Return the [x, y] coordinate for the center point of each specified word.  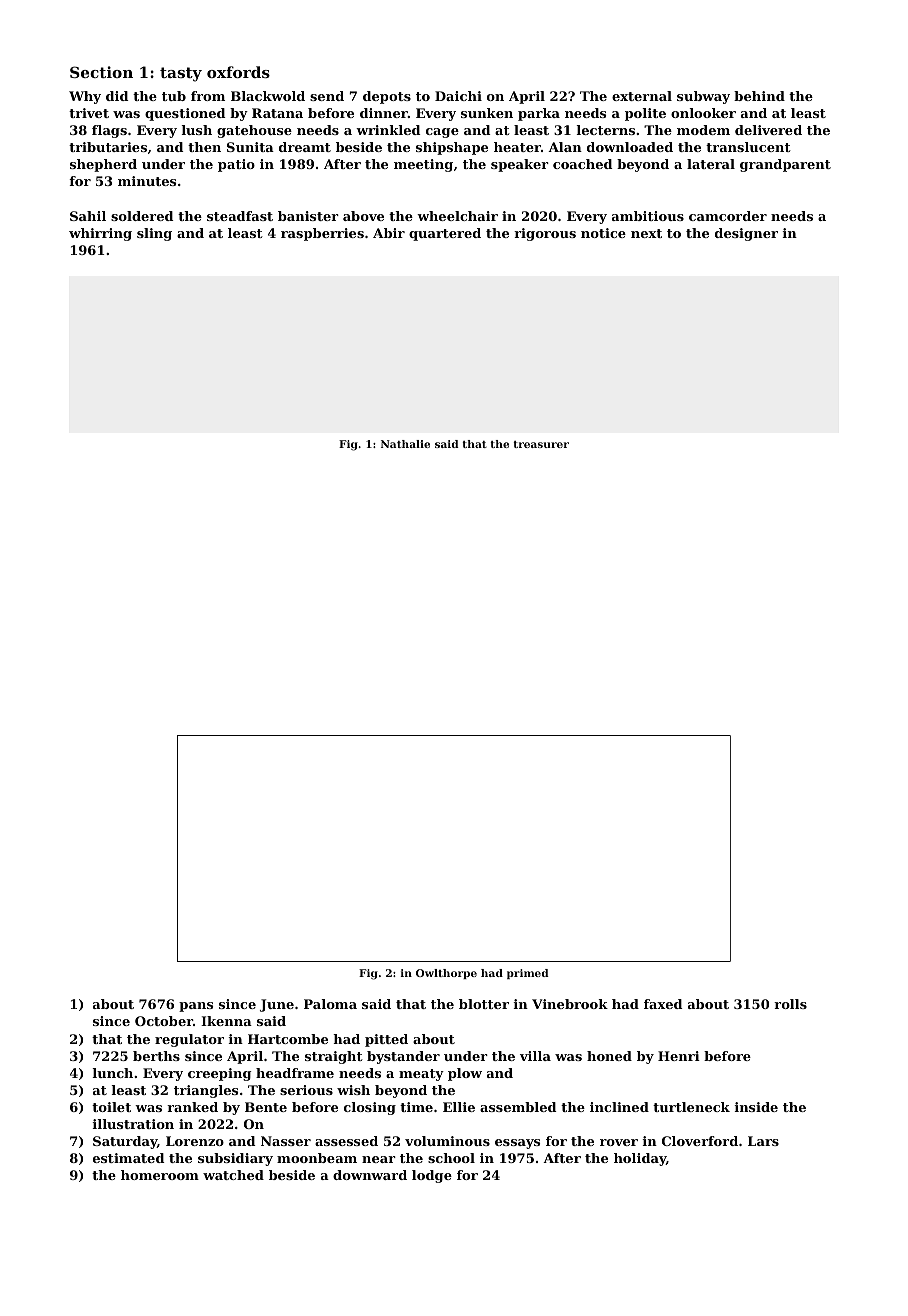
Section [101, 72]
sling [154, 234]
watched [233, 1175]
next [646, 233]
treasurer [541, 444]
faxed [663, 1004]
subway [703, 97]
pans [196, 1007]
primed [528, 974]
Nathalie [405, 444]
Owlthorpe [446, 974]
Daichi [458, 96]
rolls [790, 1004]
